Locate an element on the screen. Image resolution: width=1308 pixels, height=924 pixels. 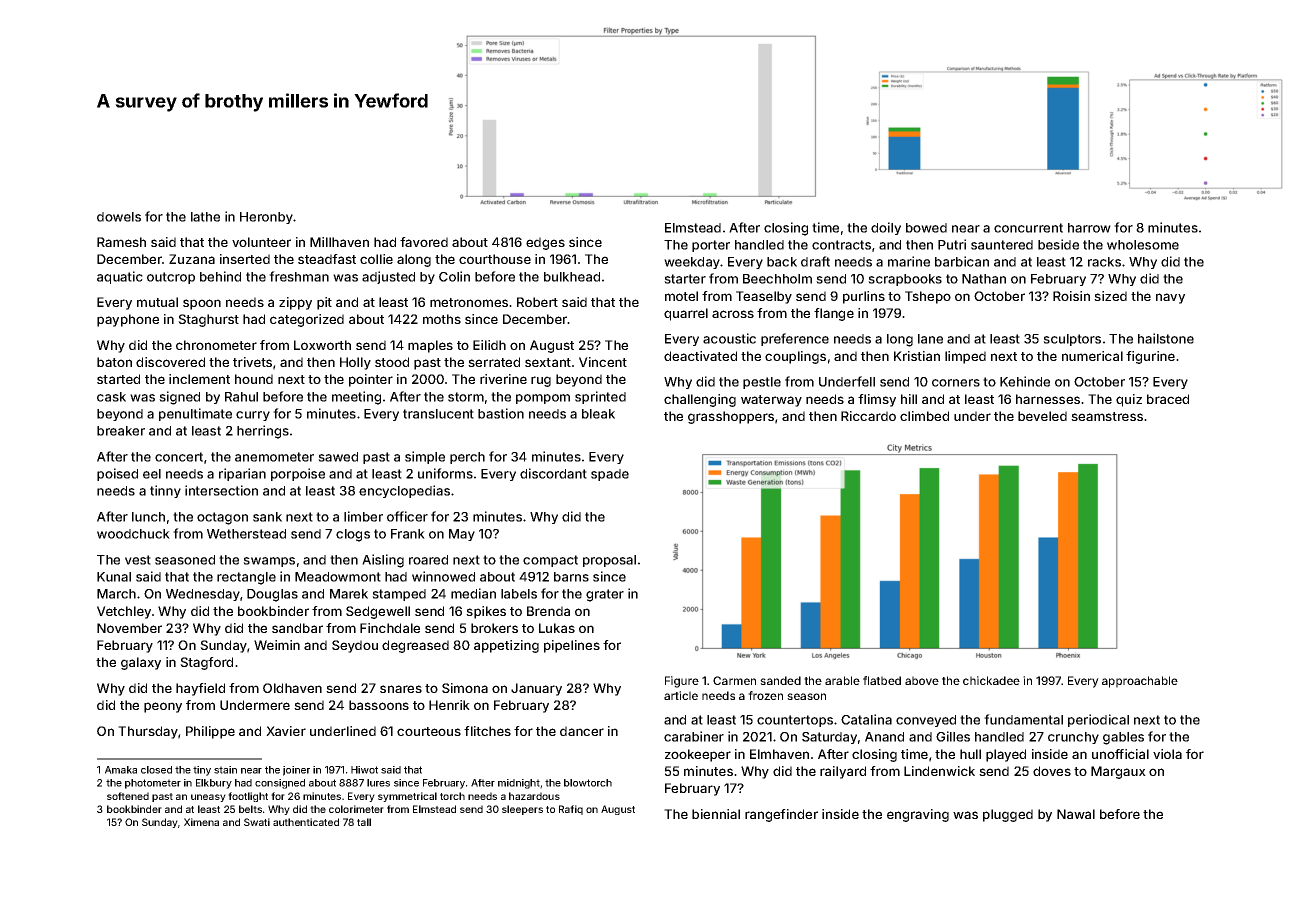
rangefinder is located at coordinates (781, 815).
